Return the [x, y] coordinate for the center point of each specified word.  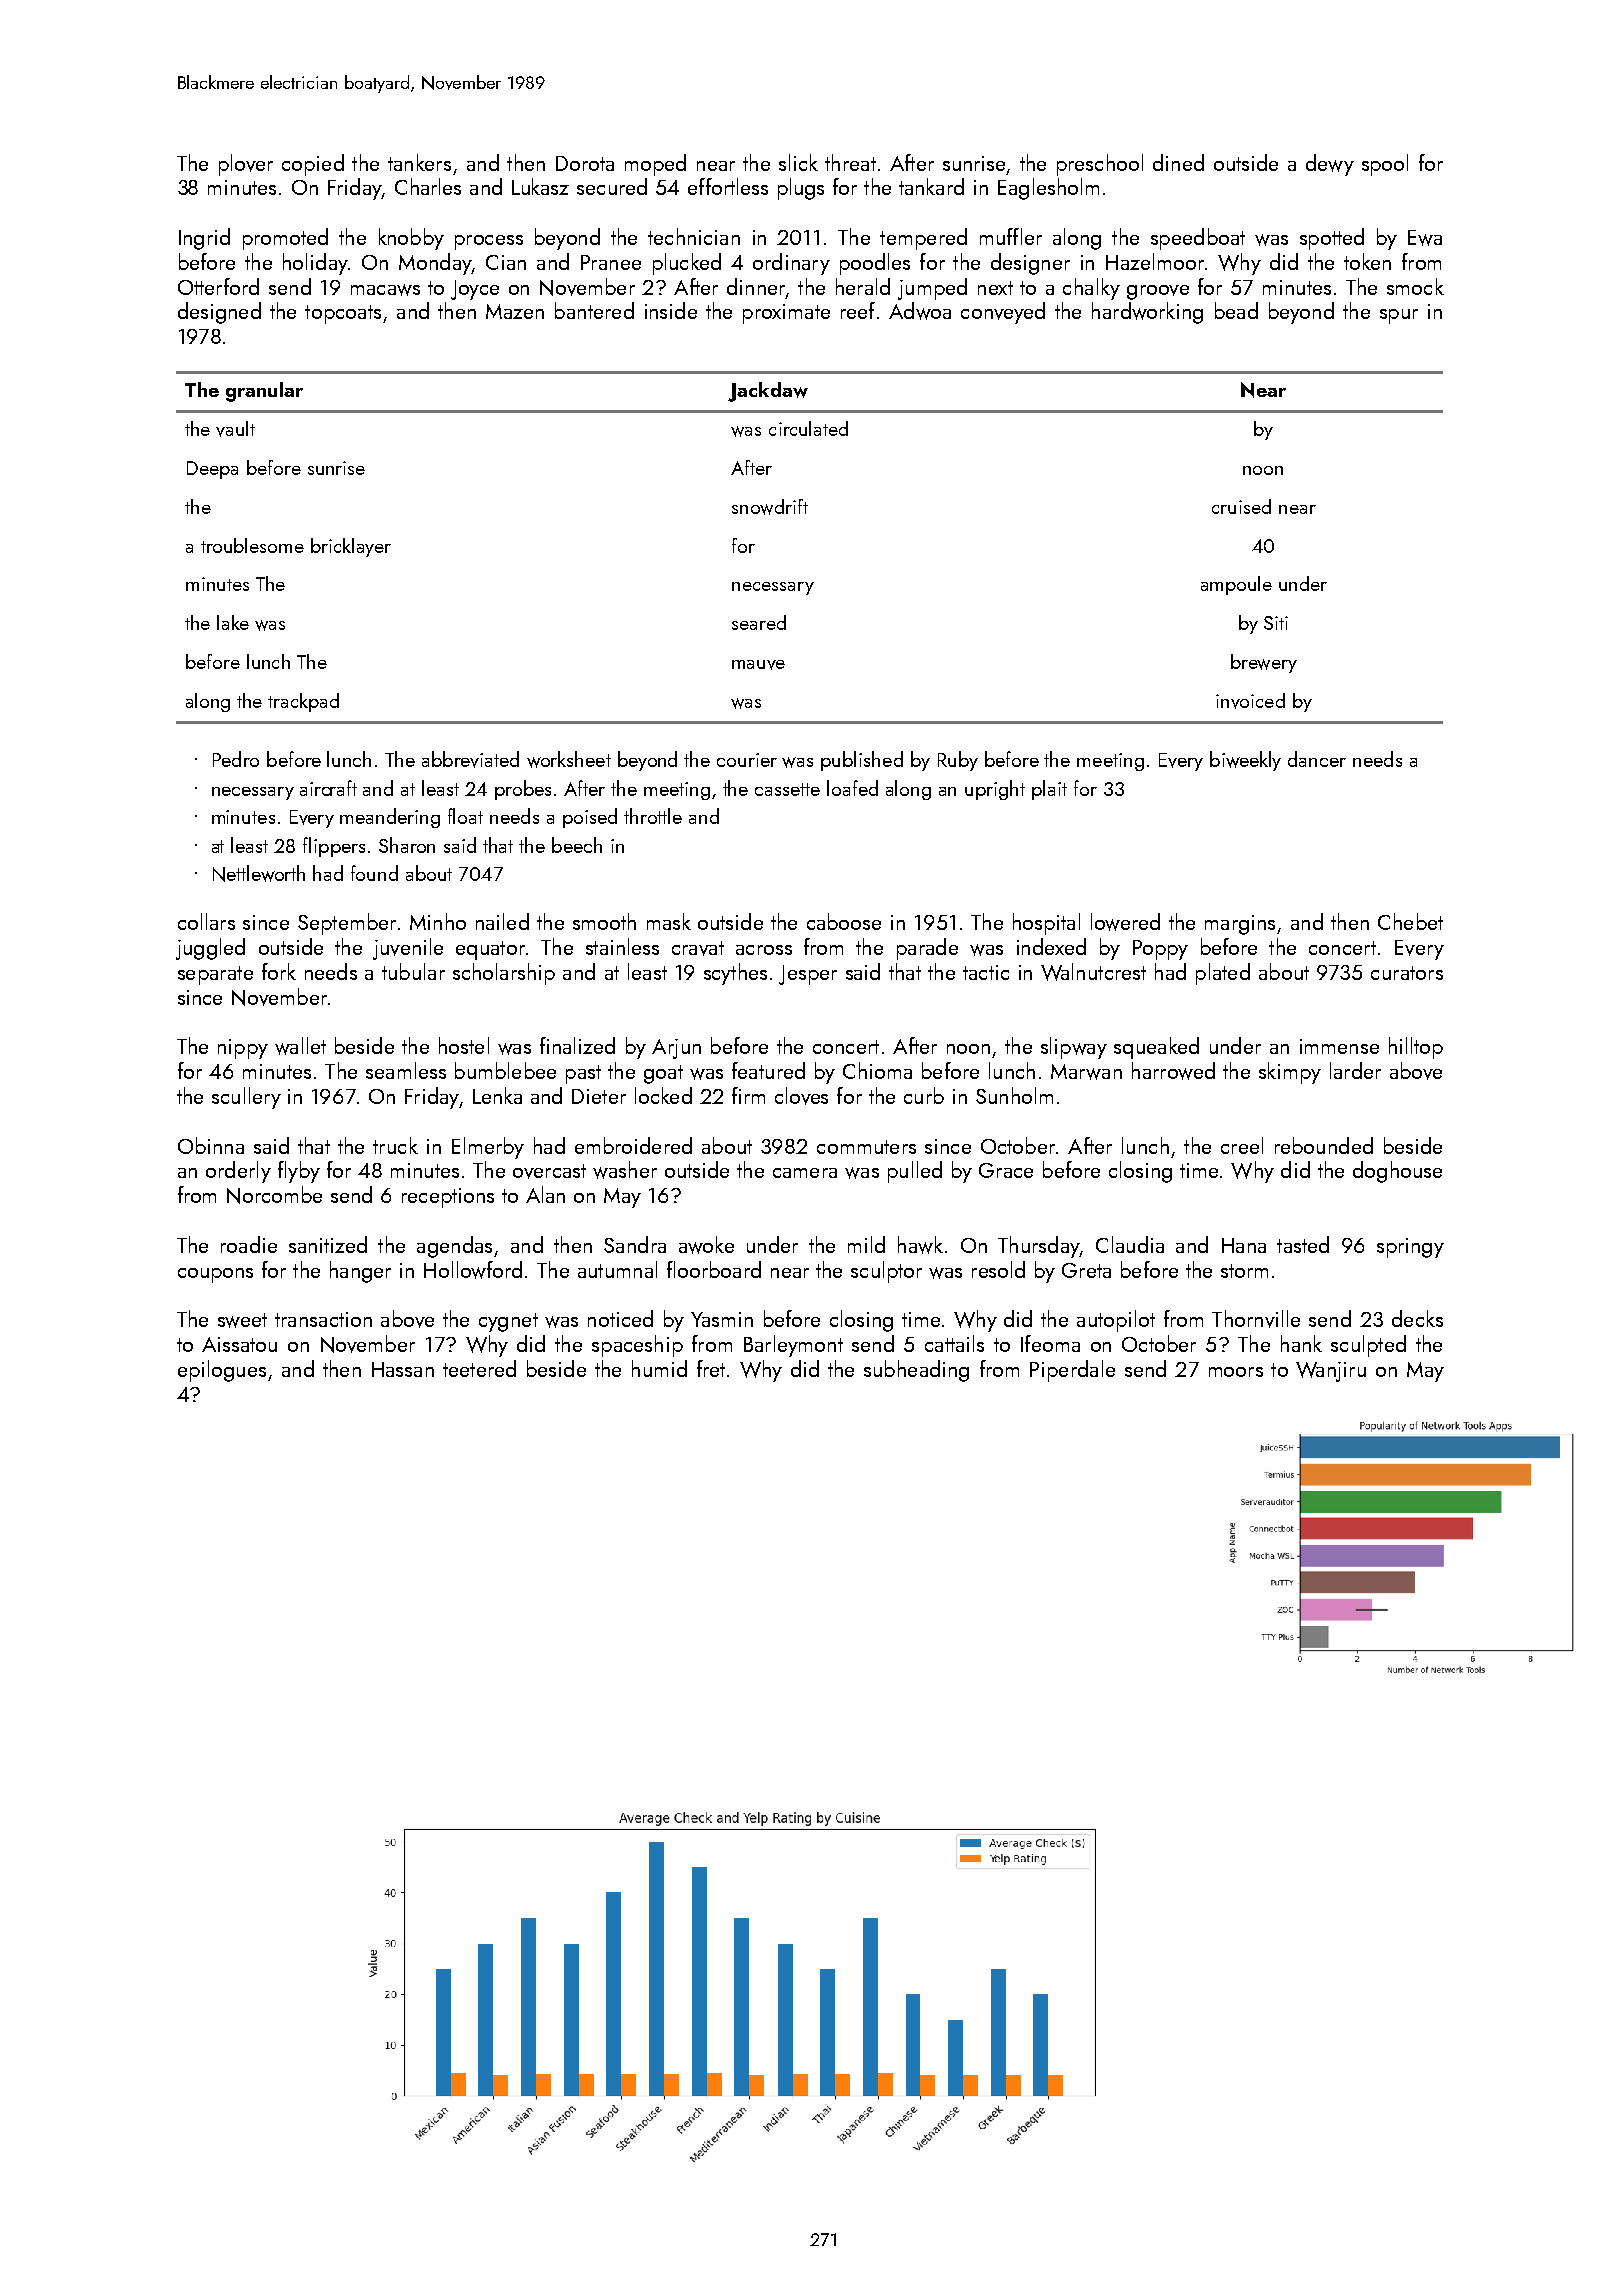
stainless [622, 946]
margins [1240, 925]
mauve [758, 665]
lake [233, 622]
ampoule [1236, 585]
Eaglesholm [1048, 189]
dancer [1317, 759]
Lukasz [540, 186]
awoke [706, 1245]
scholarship [504, 974]
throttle [653, 816]
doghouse [1397, 1172]
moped [655, 165]
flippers [334, 847]
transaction [323, 1319]
